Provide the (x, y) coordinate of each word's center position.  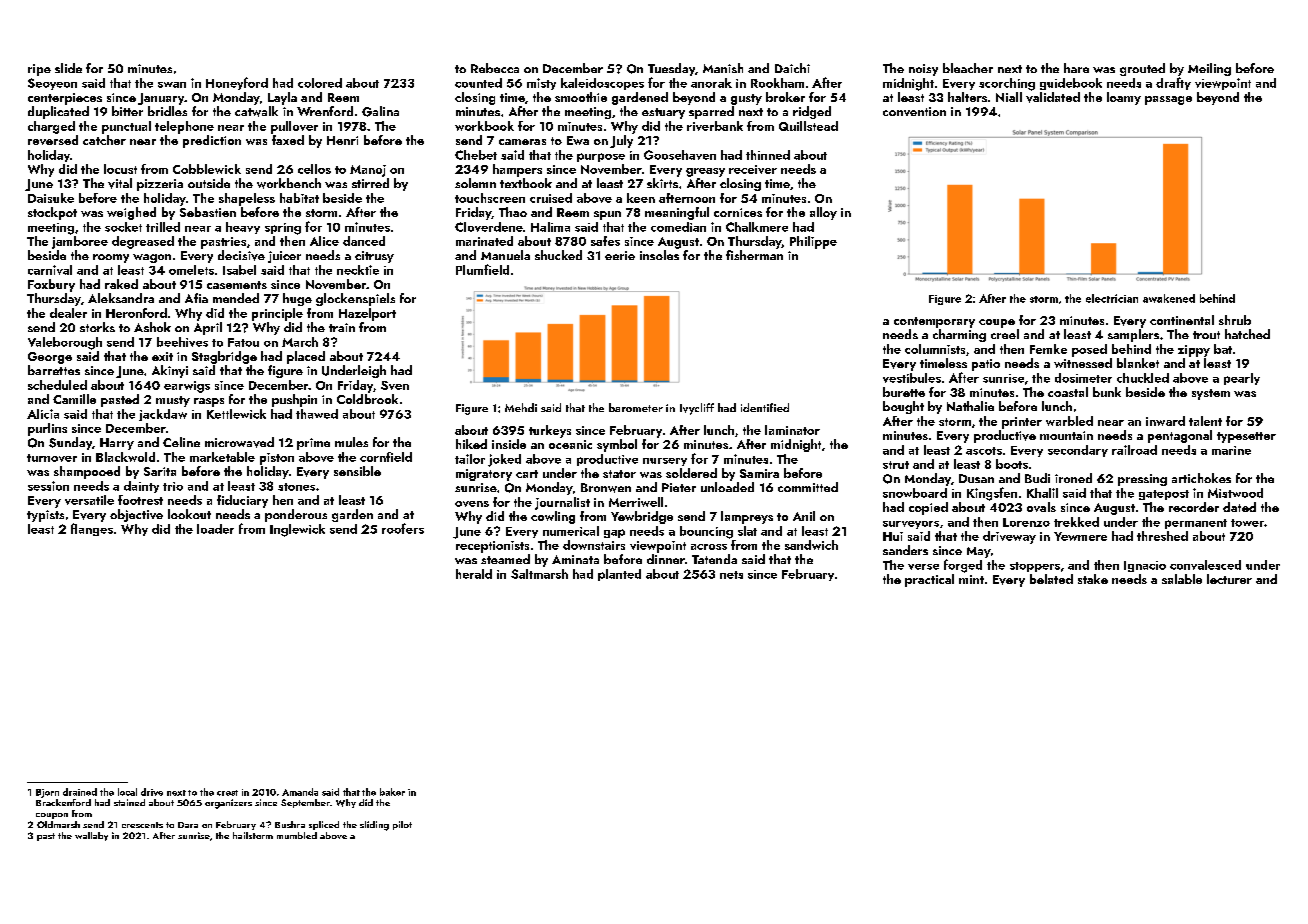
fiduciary (242, 501)
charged (51, 127)
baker (392, 792)
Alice (324, 241)
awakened (1169, 298)
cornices (738, 212)
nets (731, 575)
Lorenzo (1026, 522)
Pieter (679, 487)
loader (215, 529)
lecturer (1229, 579)
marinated (484, 241)
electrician (1112, 298)
